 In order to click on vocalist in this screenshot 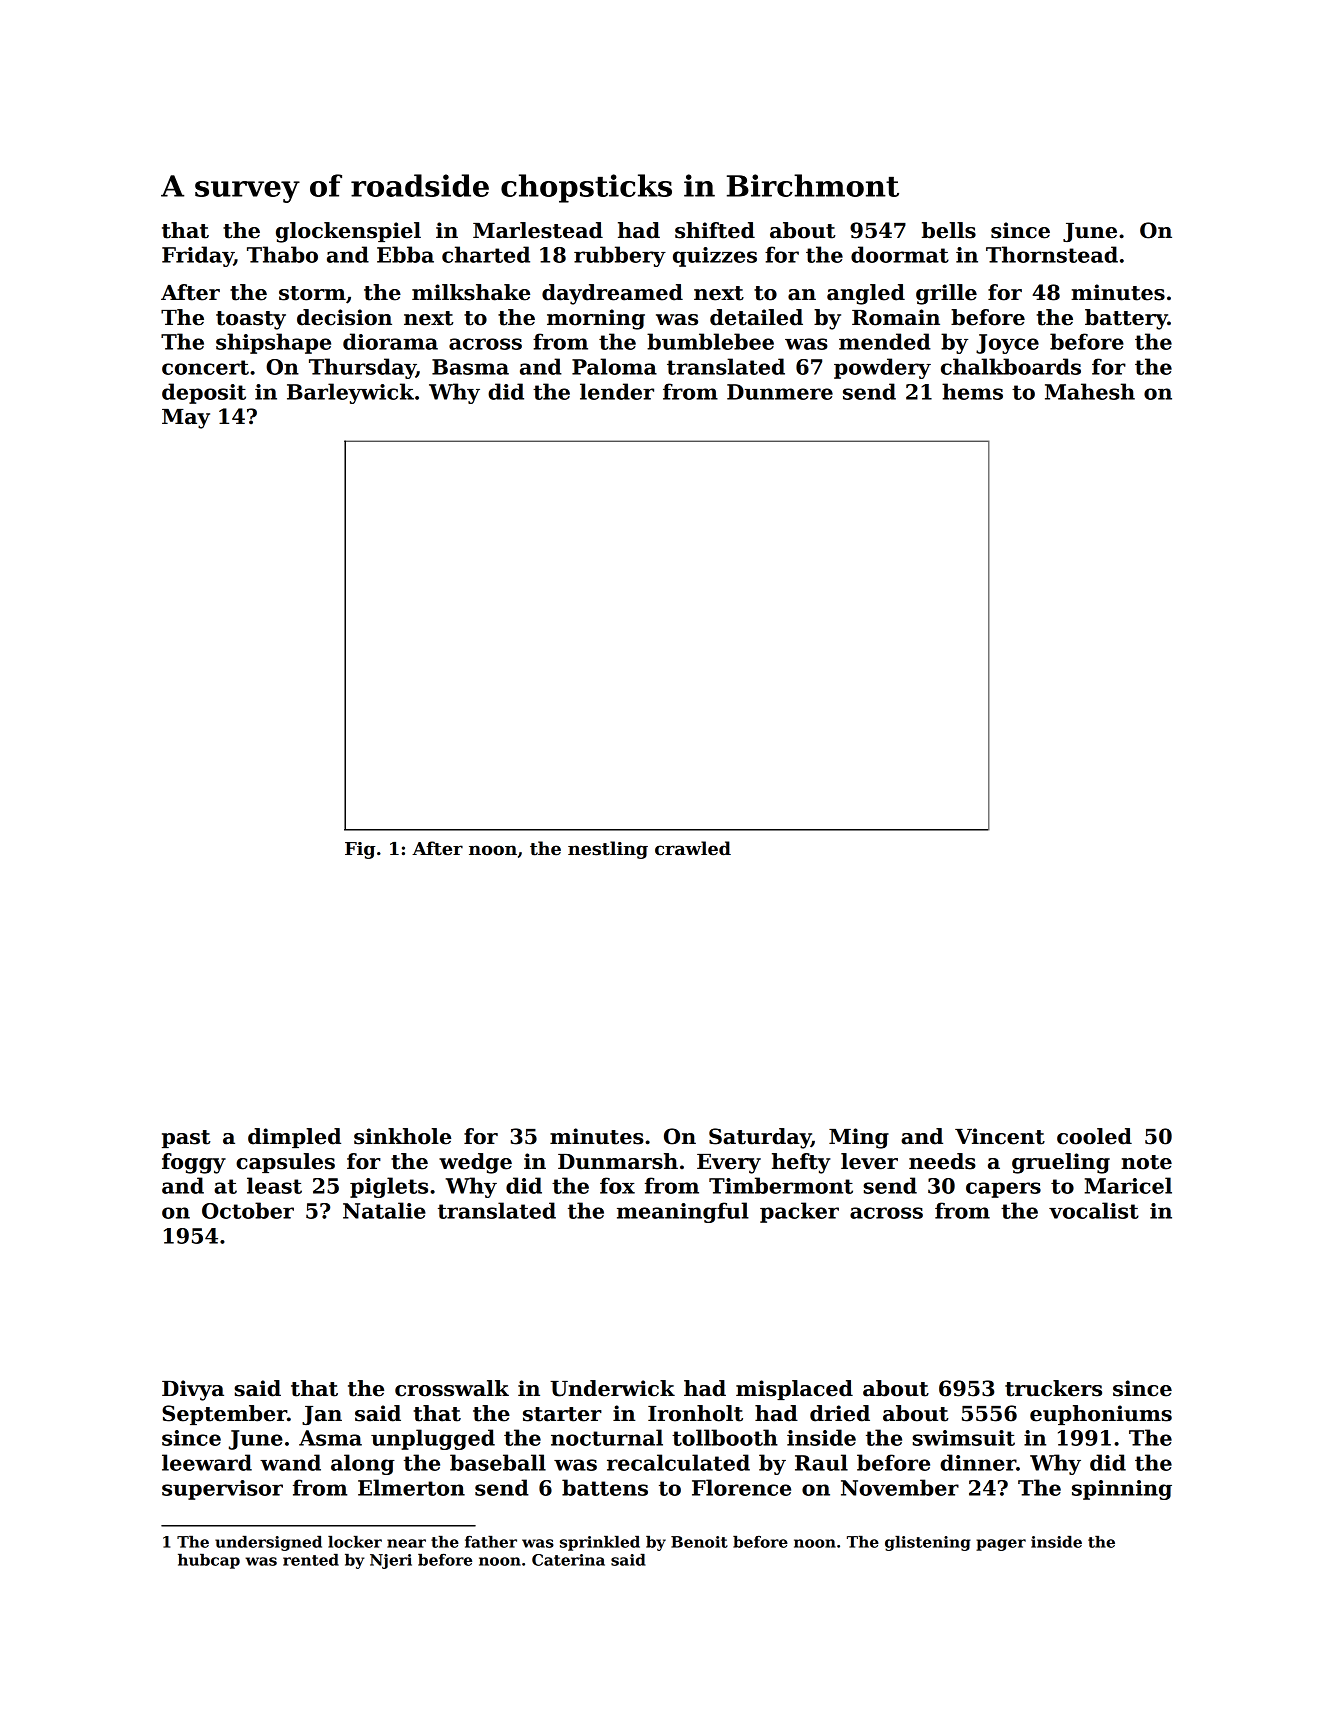, I will do `click(1094, 1210)`.
